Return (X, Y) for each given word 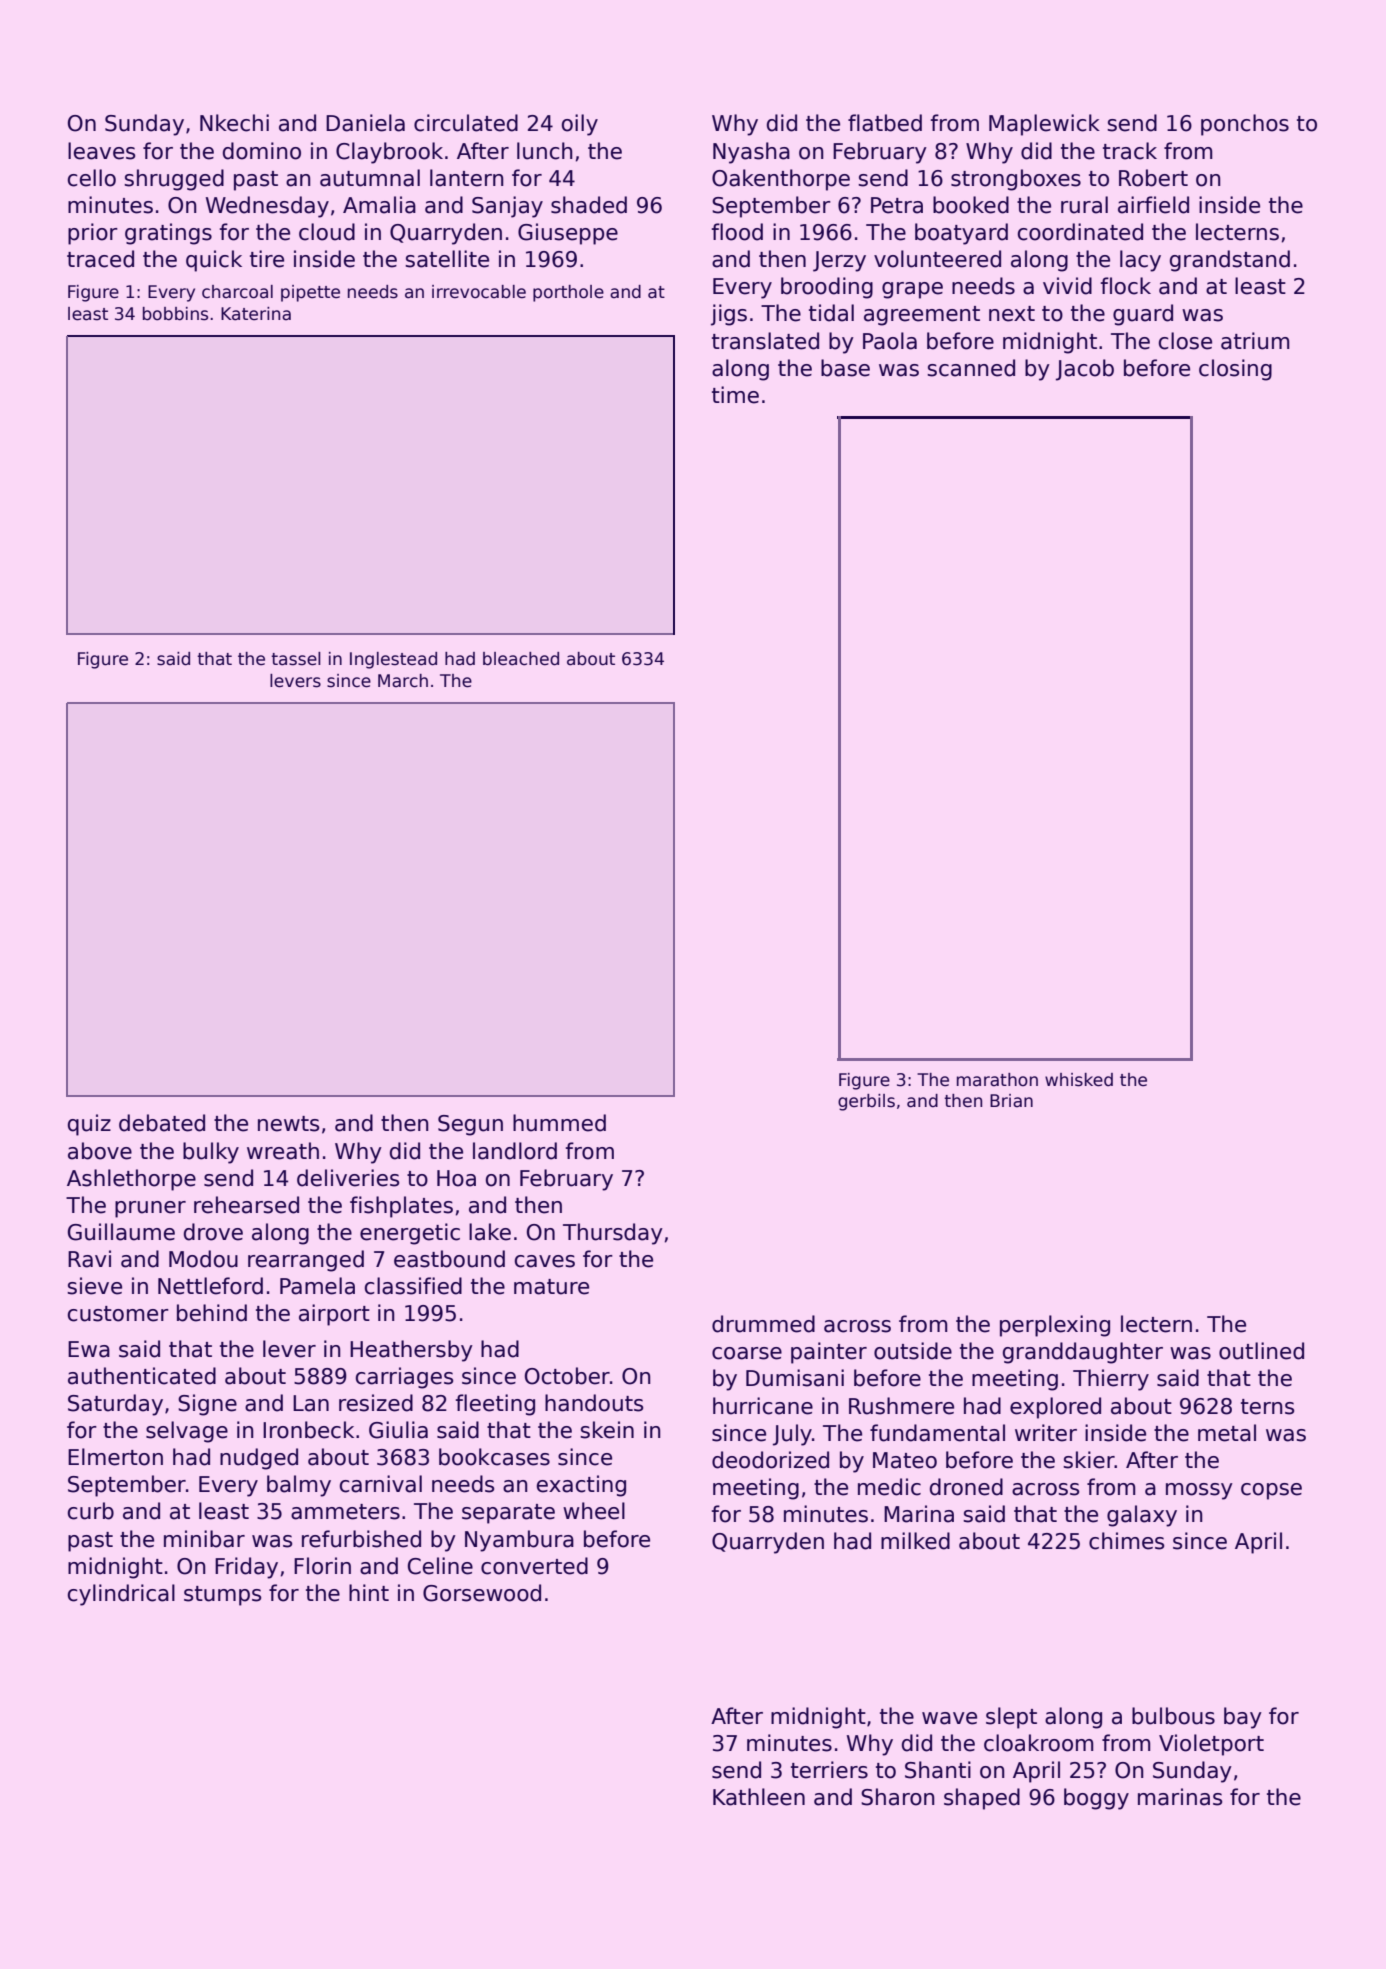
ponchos (1245, 125)
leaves (101, 151)
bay (1243, 1718)
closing (1235, 370)
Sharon (898, 1797)
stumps (222, 1596)
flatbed (885, 123)
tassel (296, 659)
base (845, 368)
